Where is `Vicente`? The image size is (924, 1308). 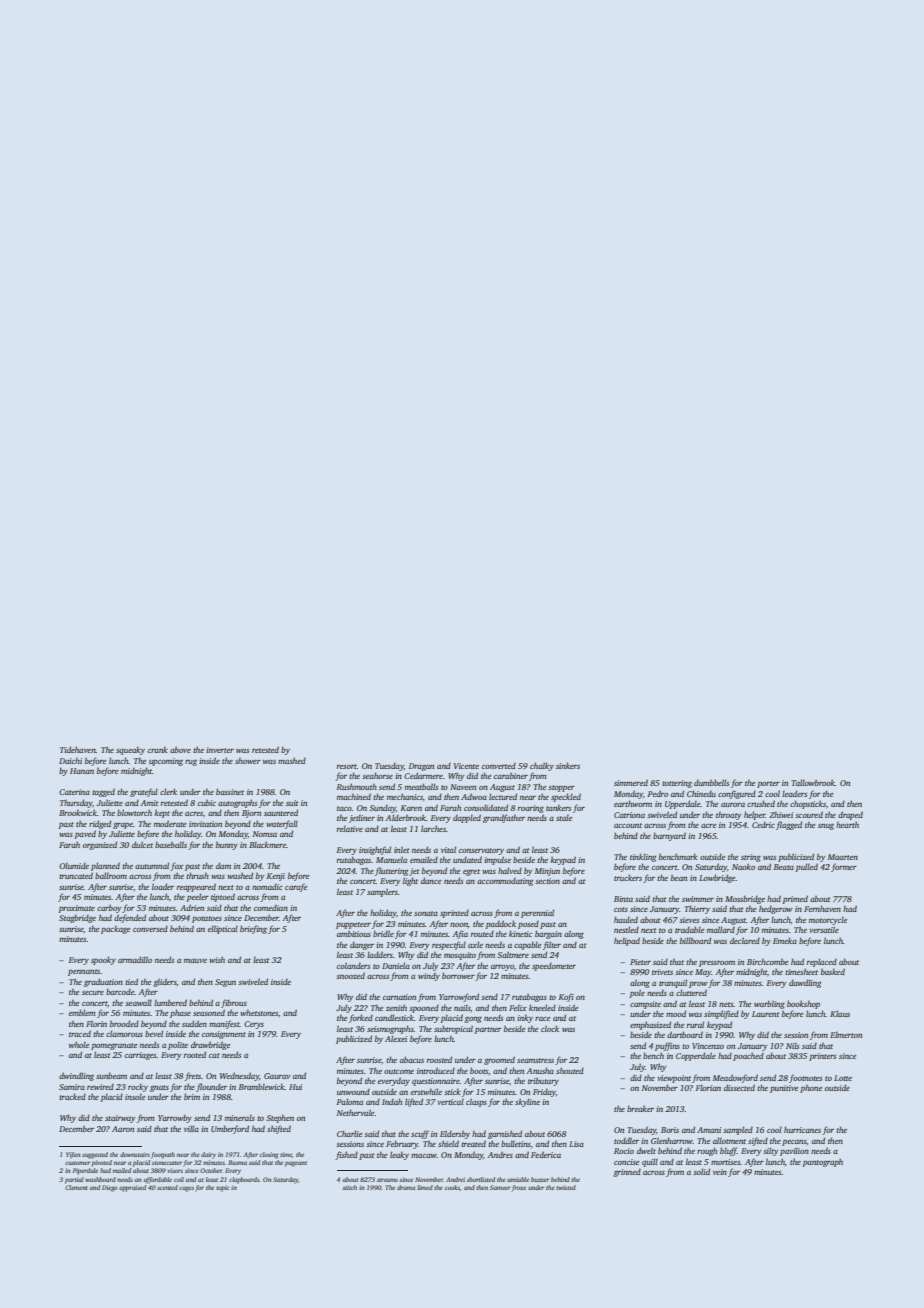 Vicente is located at coordinates (466, 766).
